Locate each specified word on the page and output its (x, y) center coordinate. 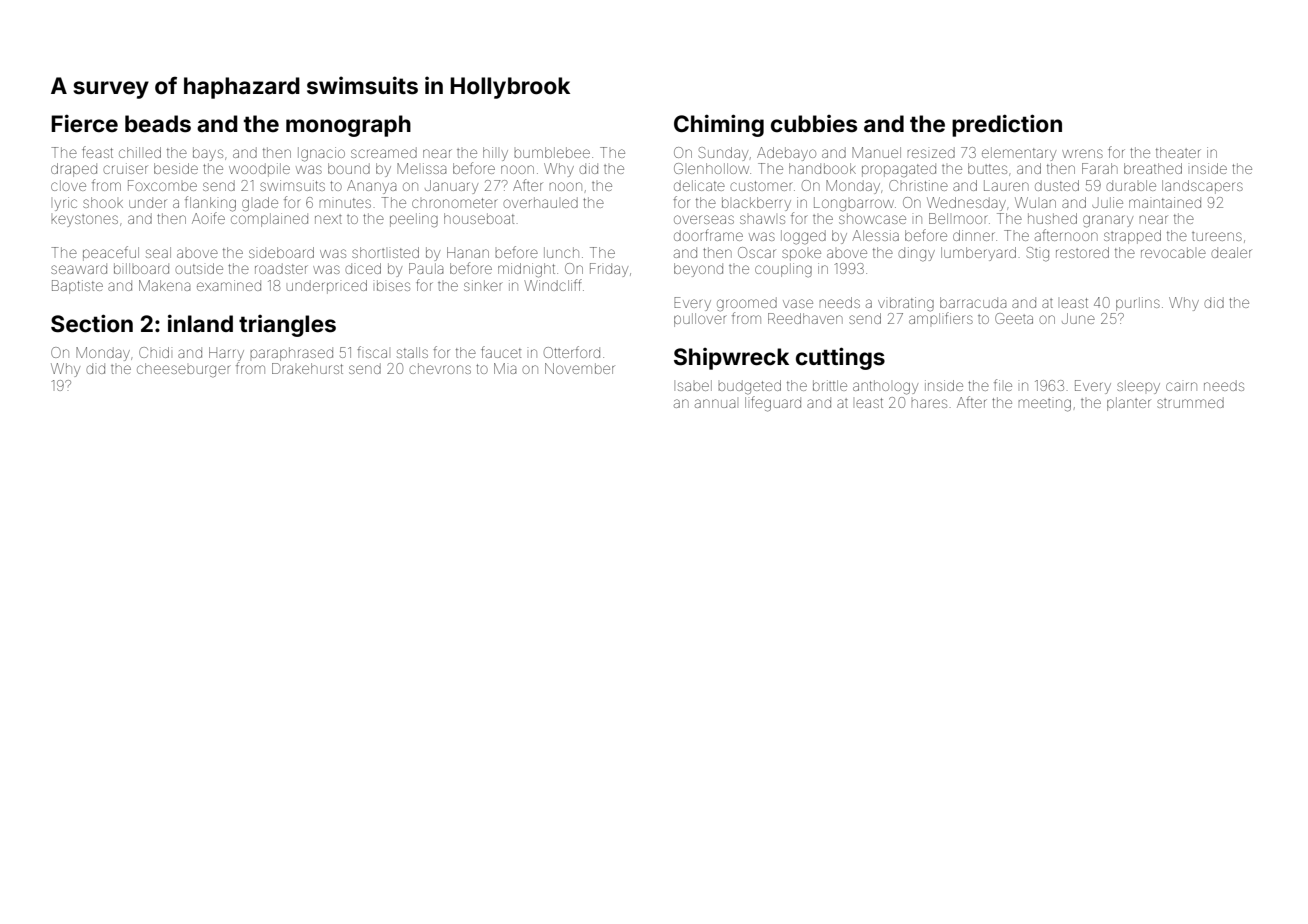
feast (97, 152)
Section (92, 323)
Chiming (719, 125)
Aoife (208, 218)
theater (1178, 152)
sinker (483, 285)
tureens (1217, 236)
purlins (1138, 304)
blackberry (756, 204)
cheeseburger (184, 370)
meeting (1044, 405)
